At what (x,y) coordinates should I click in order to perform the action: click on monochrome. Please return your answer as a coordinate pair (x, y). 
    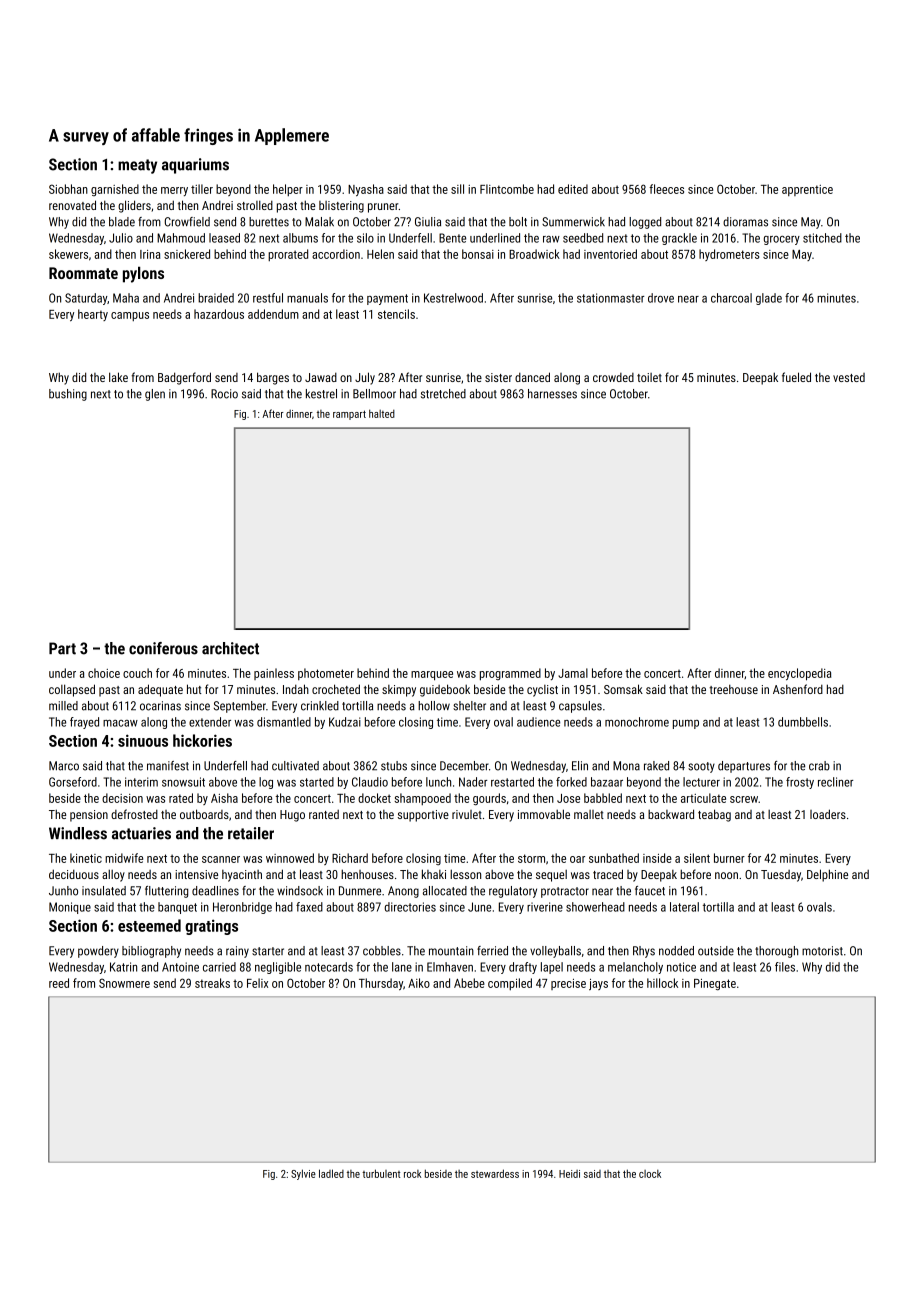
    Looking at the image, I should click on (637, 722).
